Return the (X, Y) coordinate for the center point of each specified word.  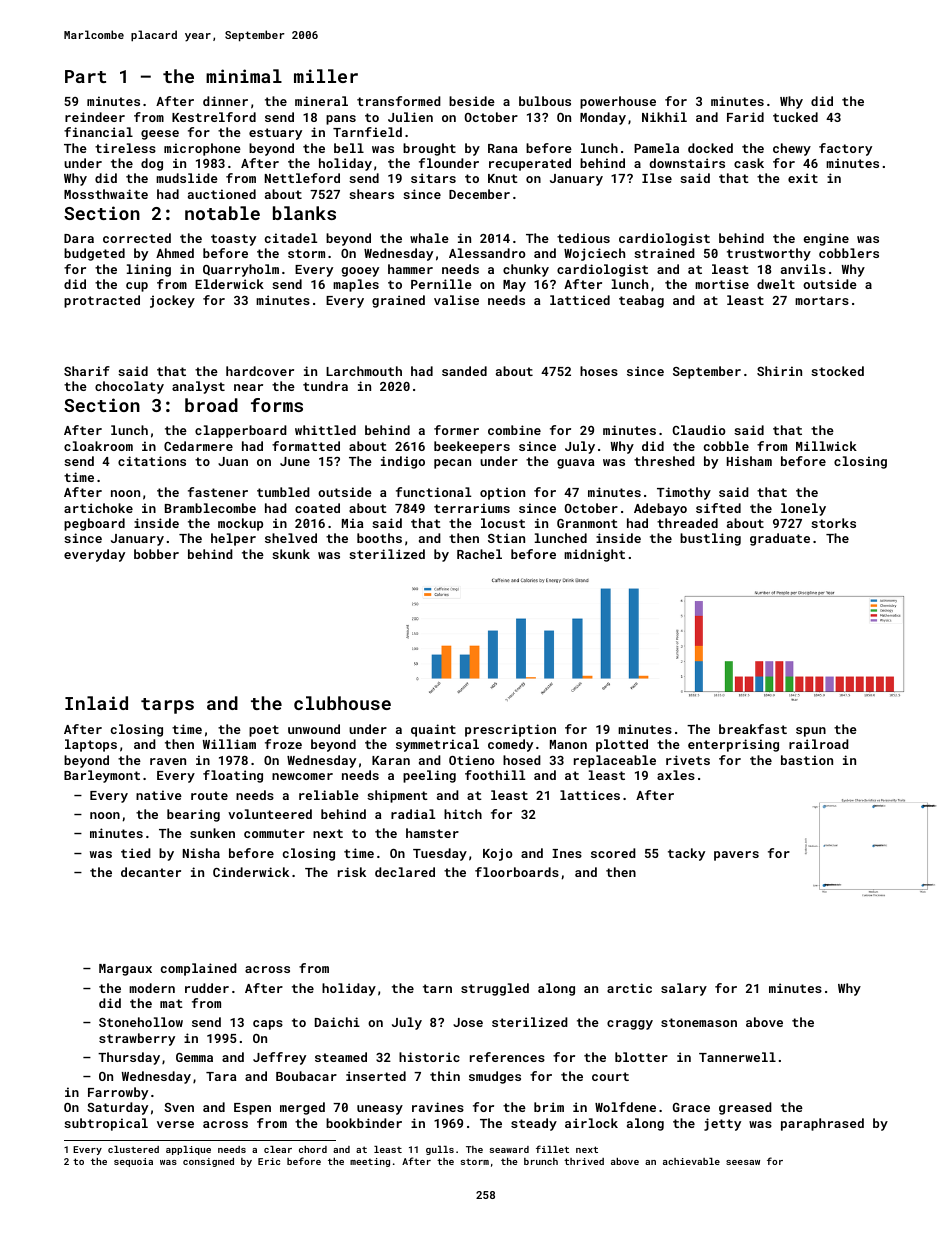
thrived (584, 1161)
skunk (291, 554)
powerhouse (618, 102)
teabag (641, 301)
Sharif (87, 371)
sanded (464, 371)
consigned (208, 1162)
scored (613, 853)
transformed (399, 101)
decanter (151, 872)
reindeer (95, 117)
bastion (807, 760)
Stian (506, 538)
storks (833, 523)
